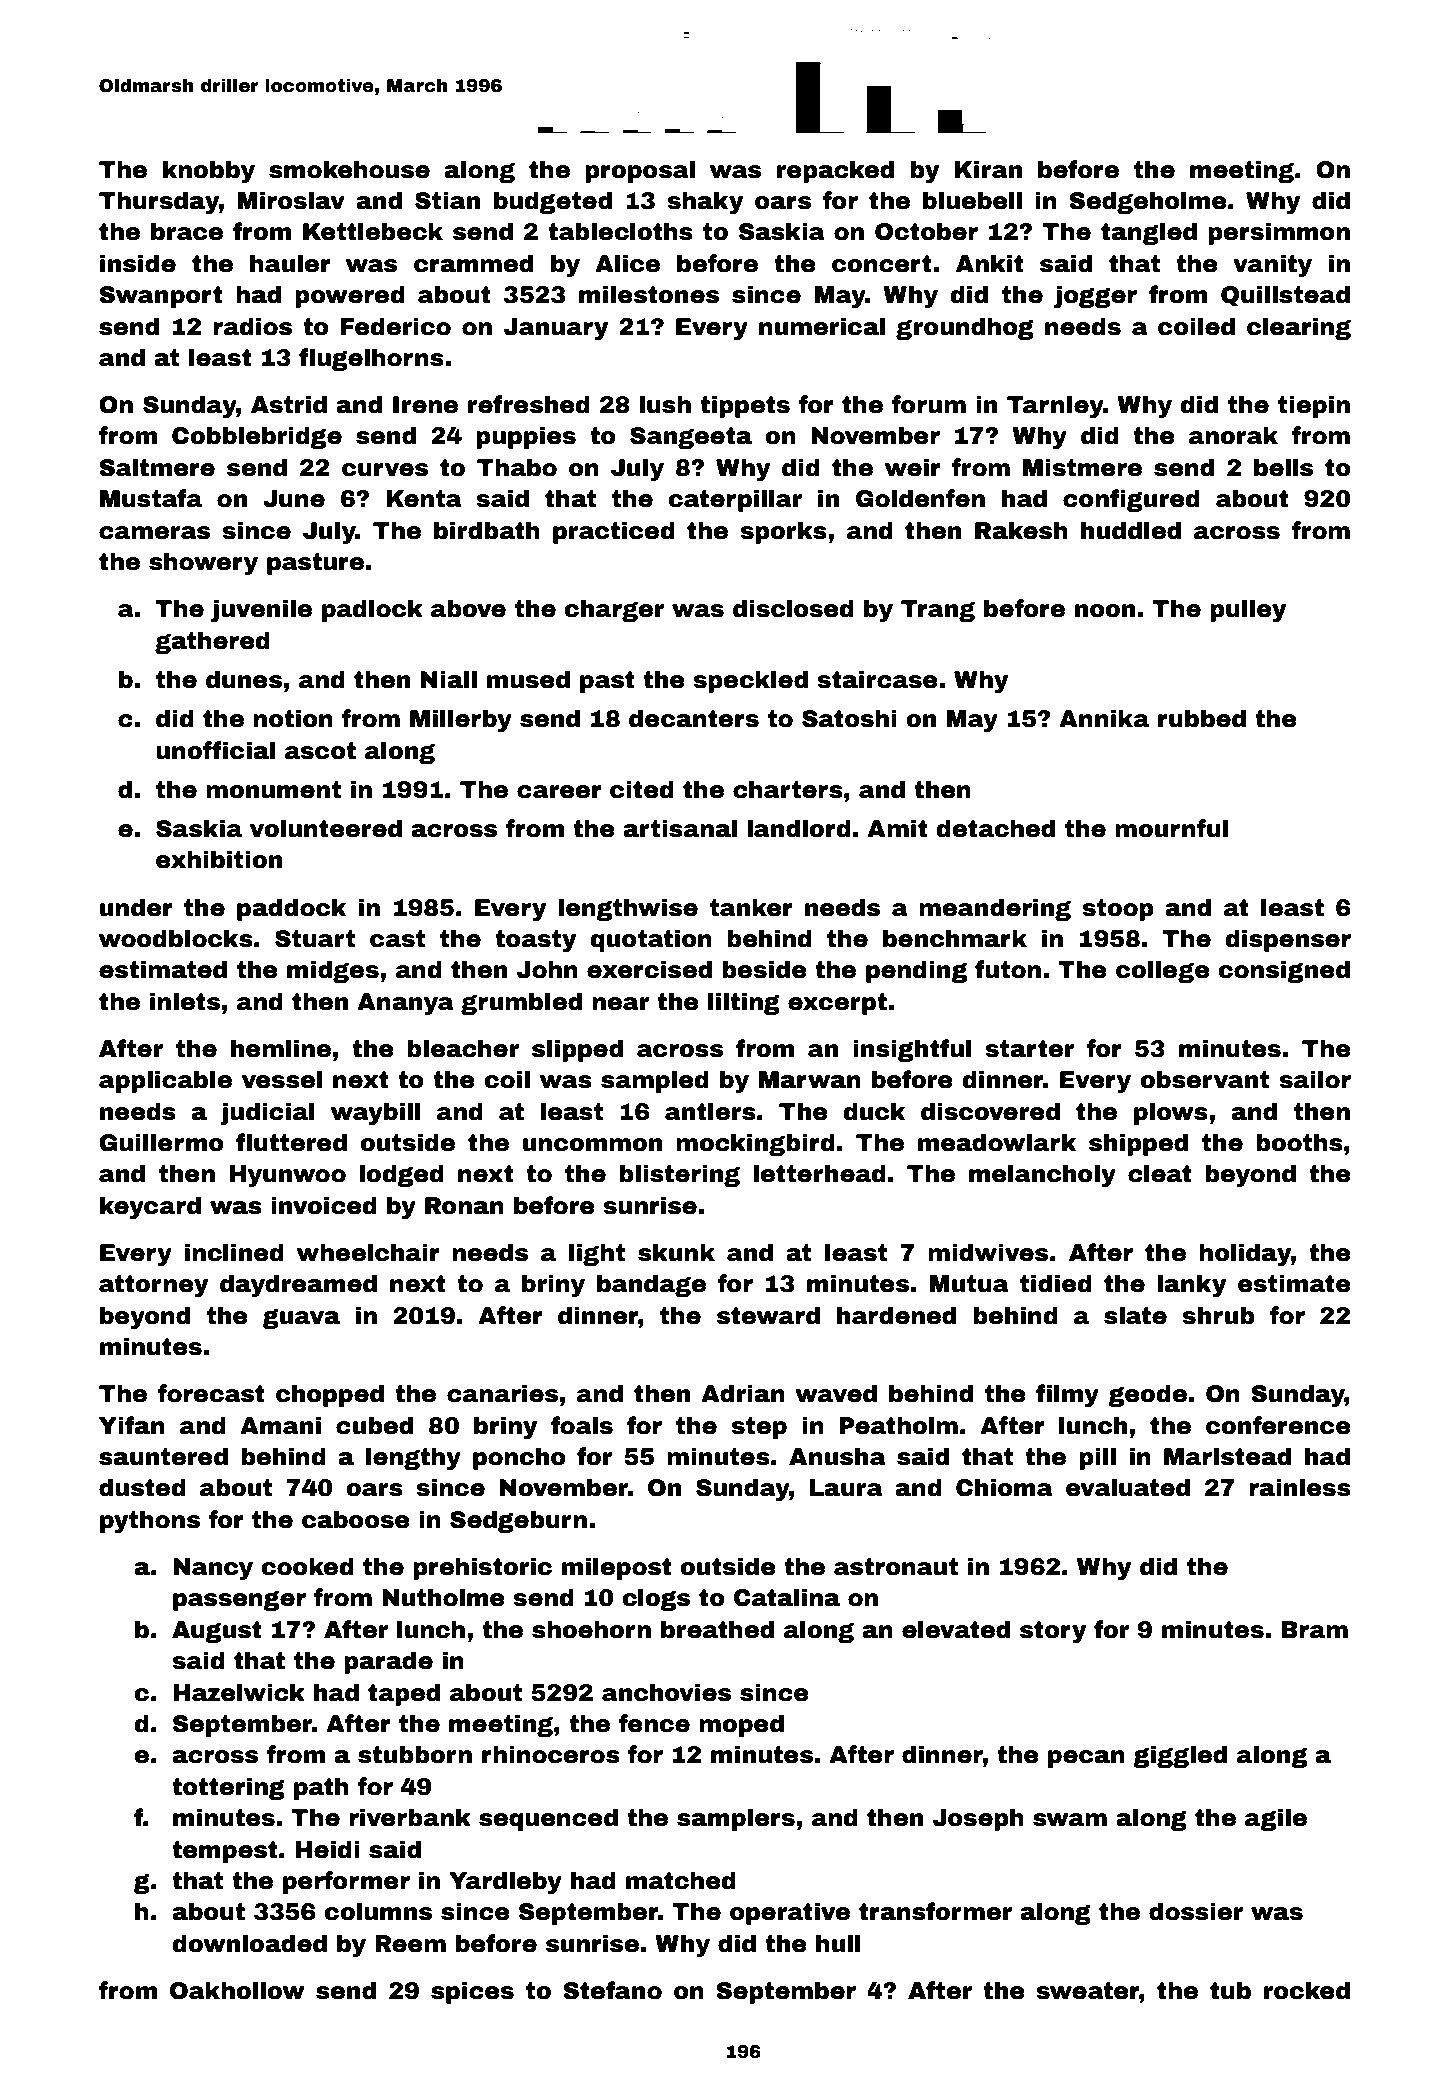 The height and width of the document is (2100, 1450). Describe the element at coordinates (209, 171) in the document. I see `knobby` at that location.
